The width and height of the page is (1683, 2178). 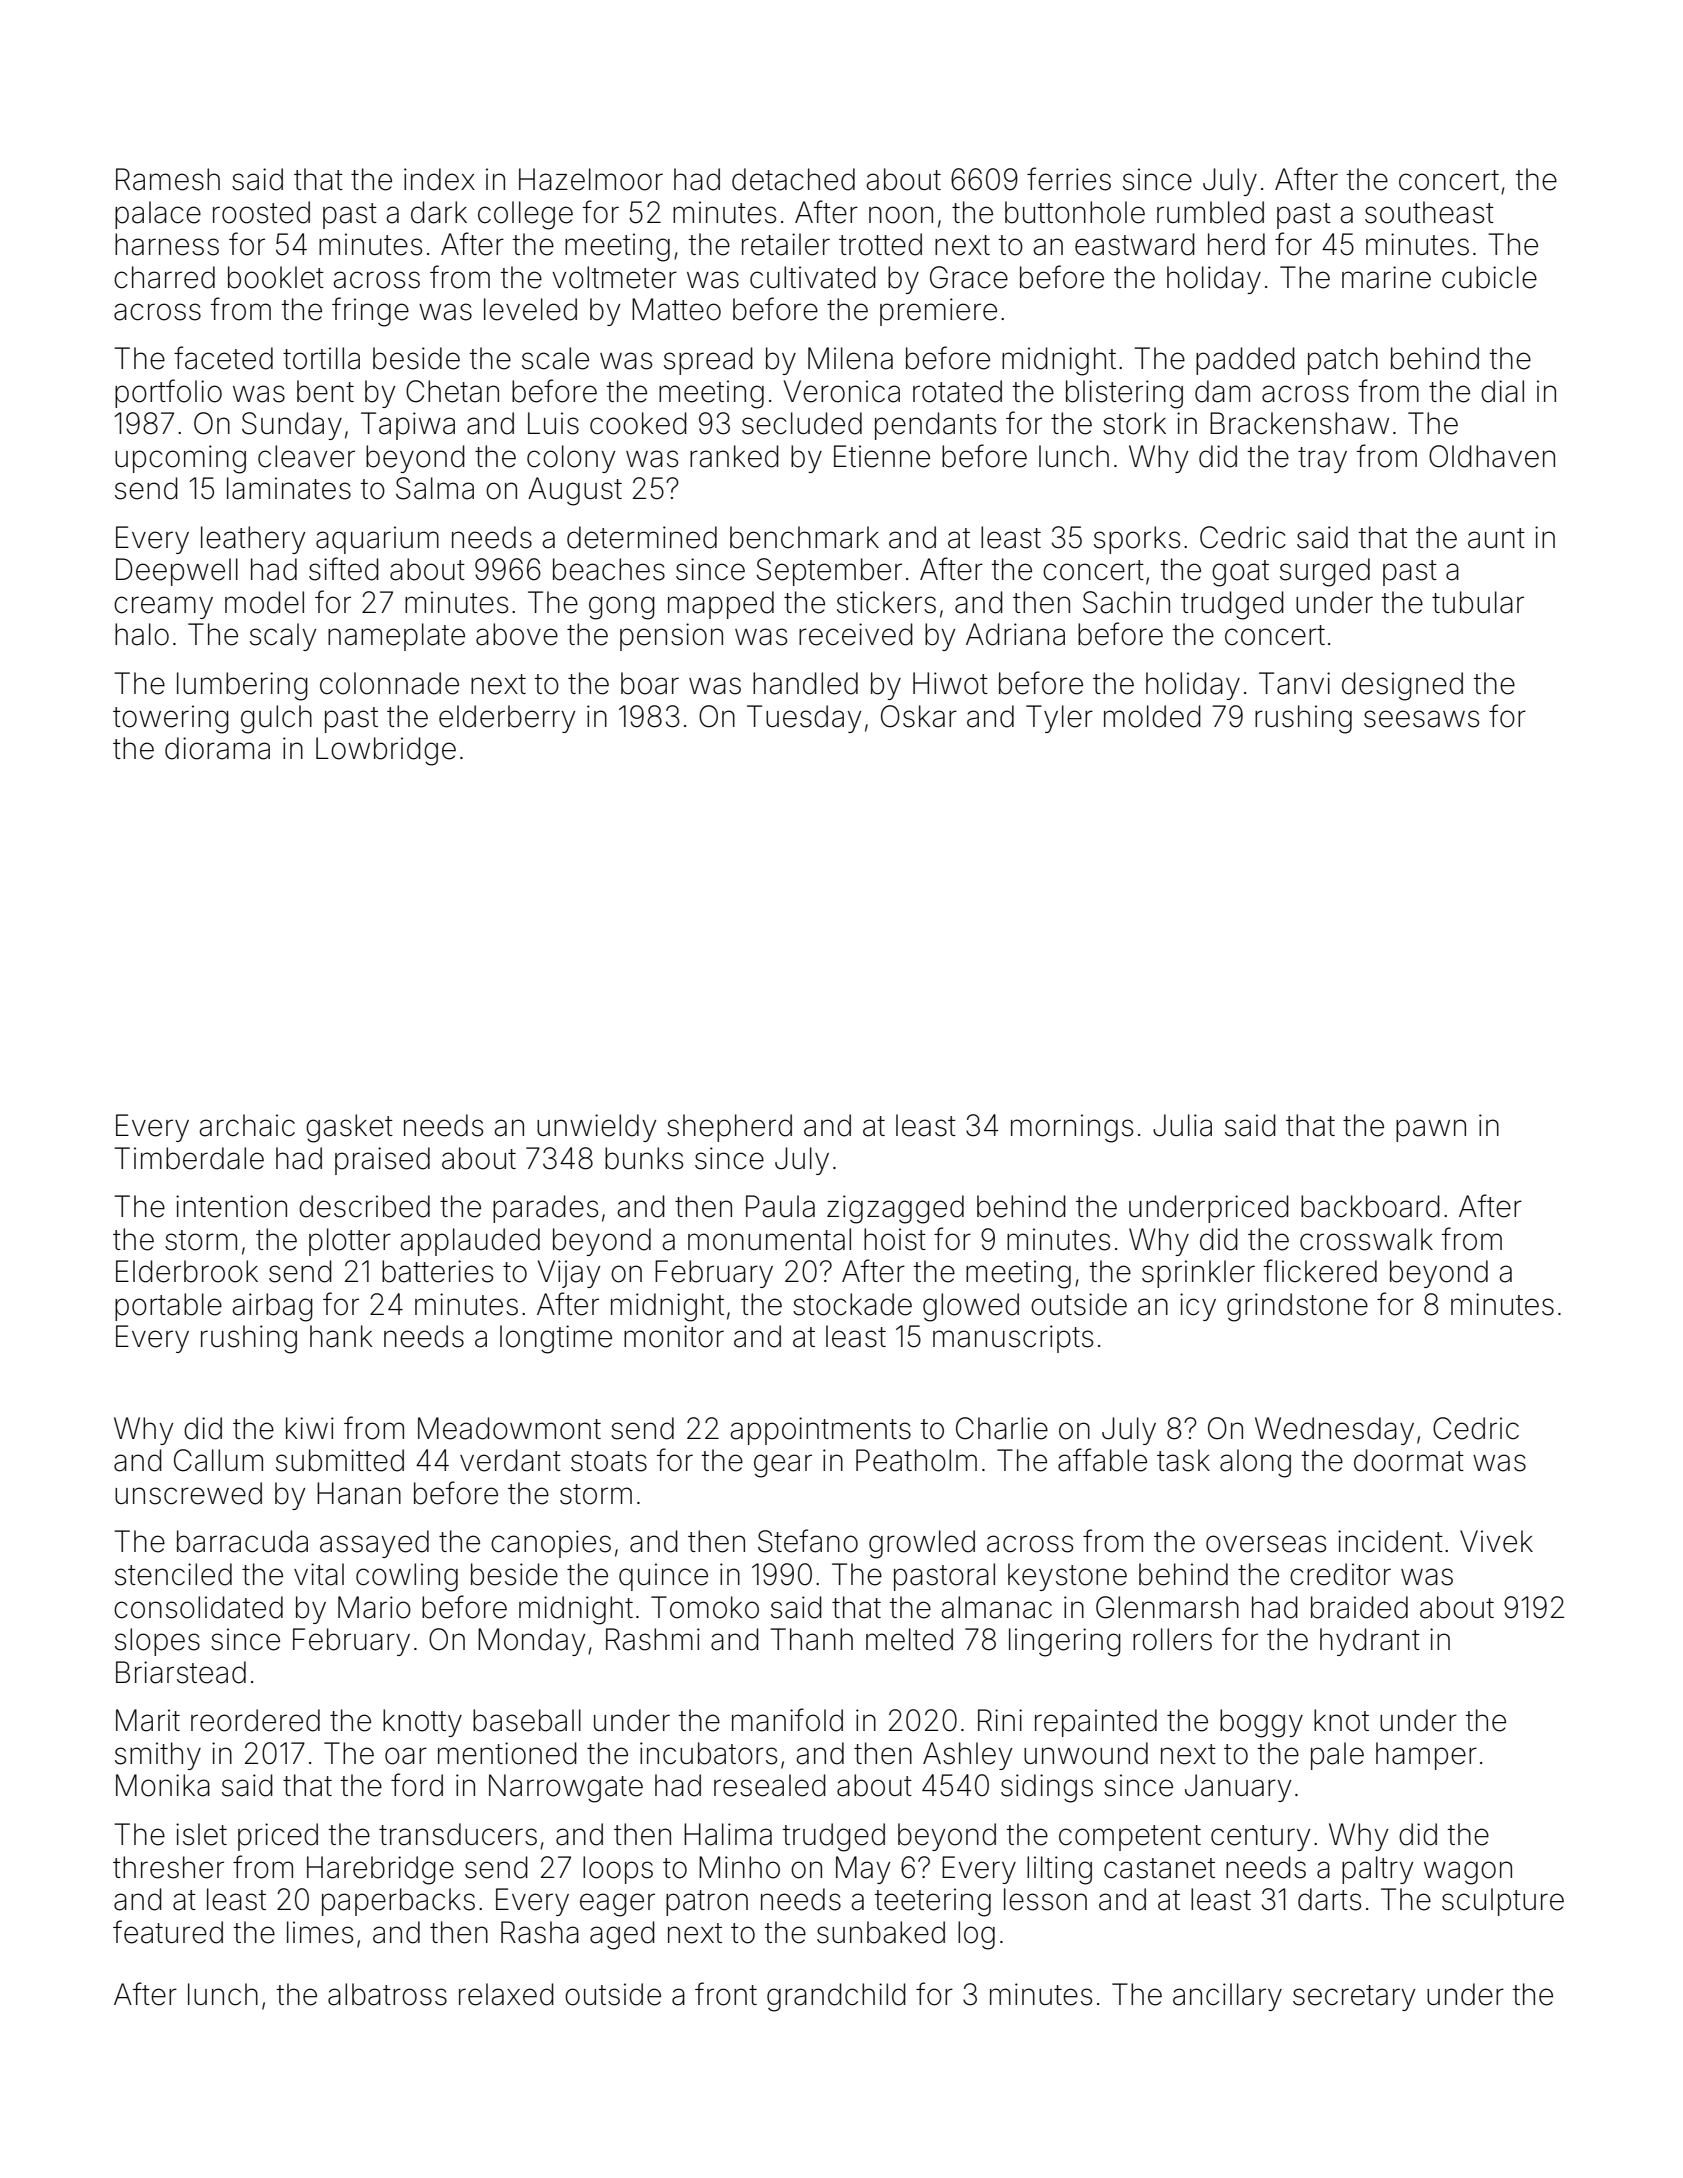 I want to click on marine, so click(x=1386, y=277).
